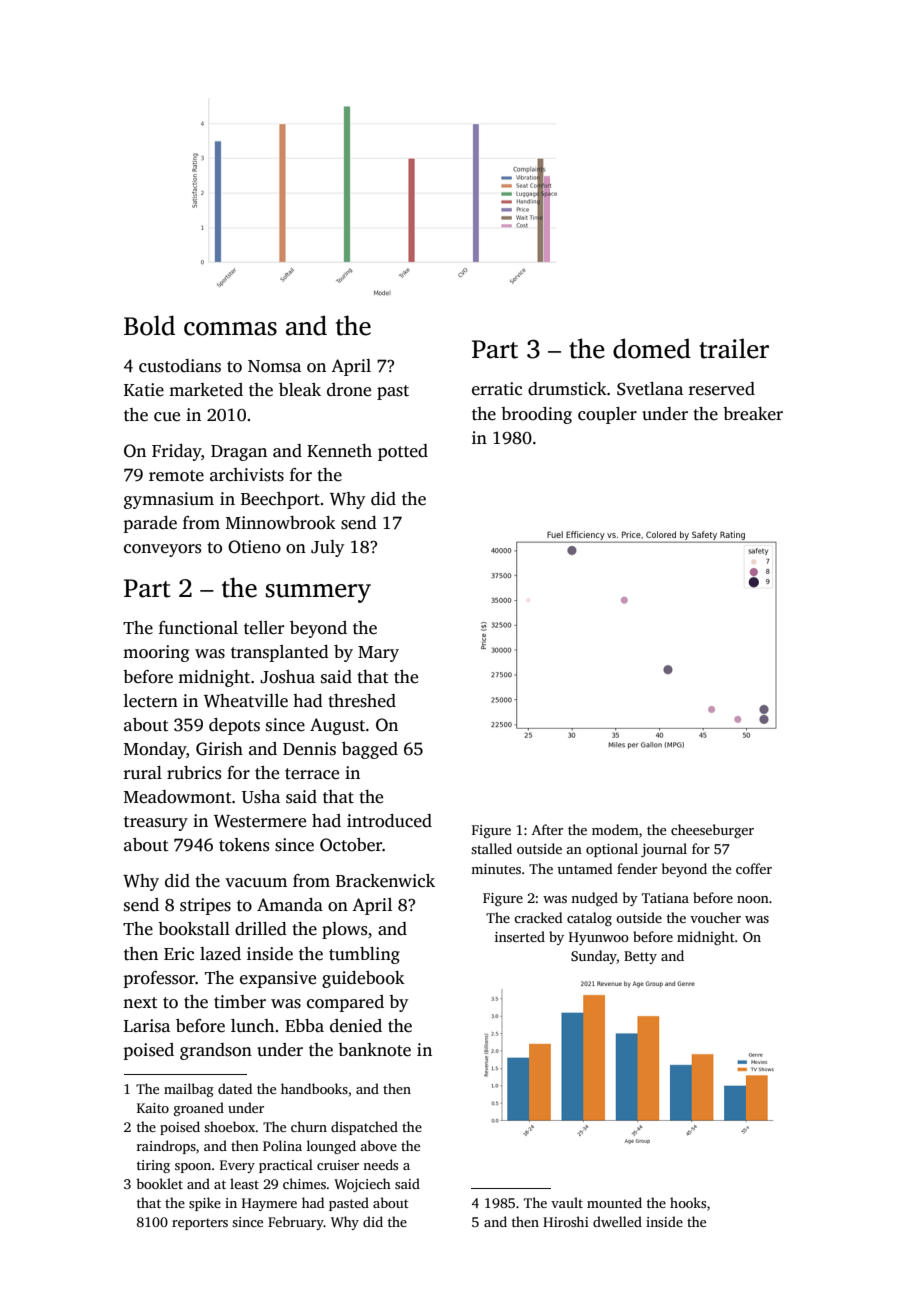 This screenshot has width=908, height=1316. What do you see at coordinates (318, 593) in the screenshot?
I see `summery` at bounding box center [318, 593].
